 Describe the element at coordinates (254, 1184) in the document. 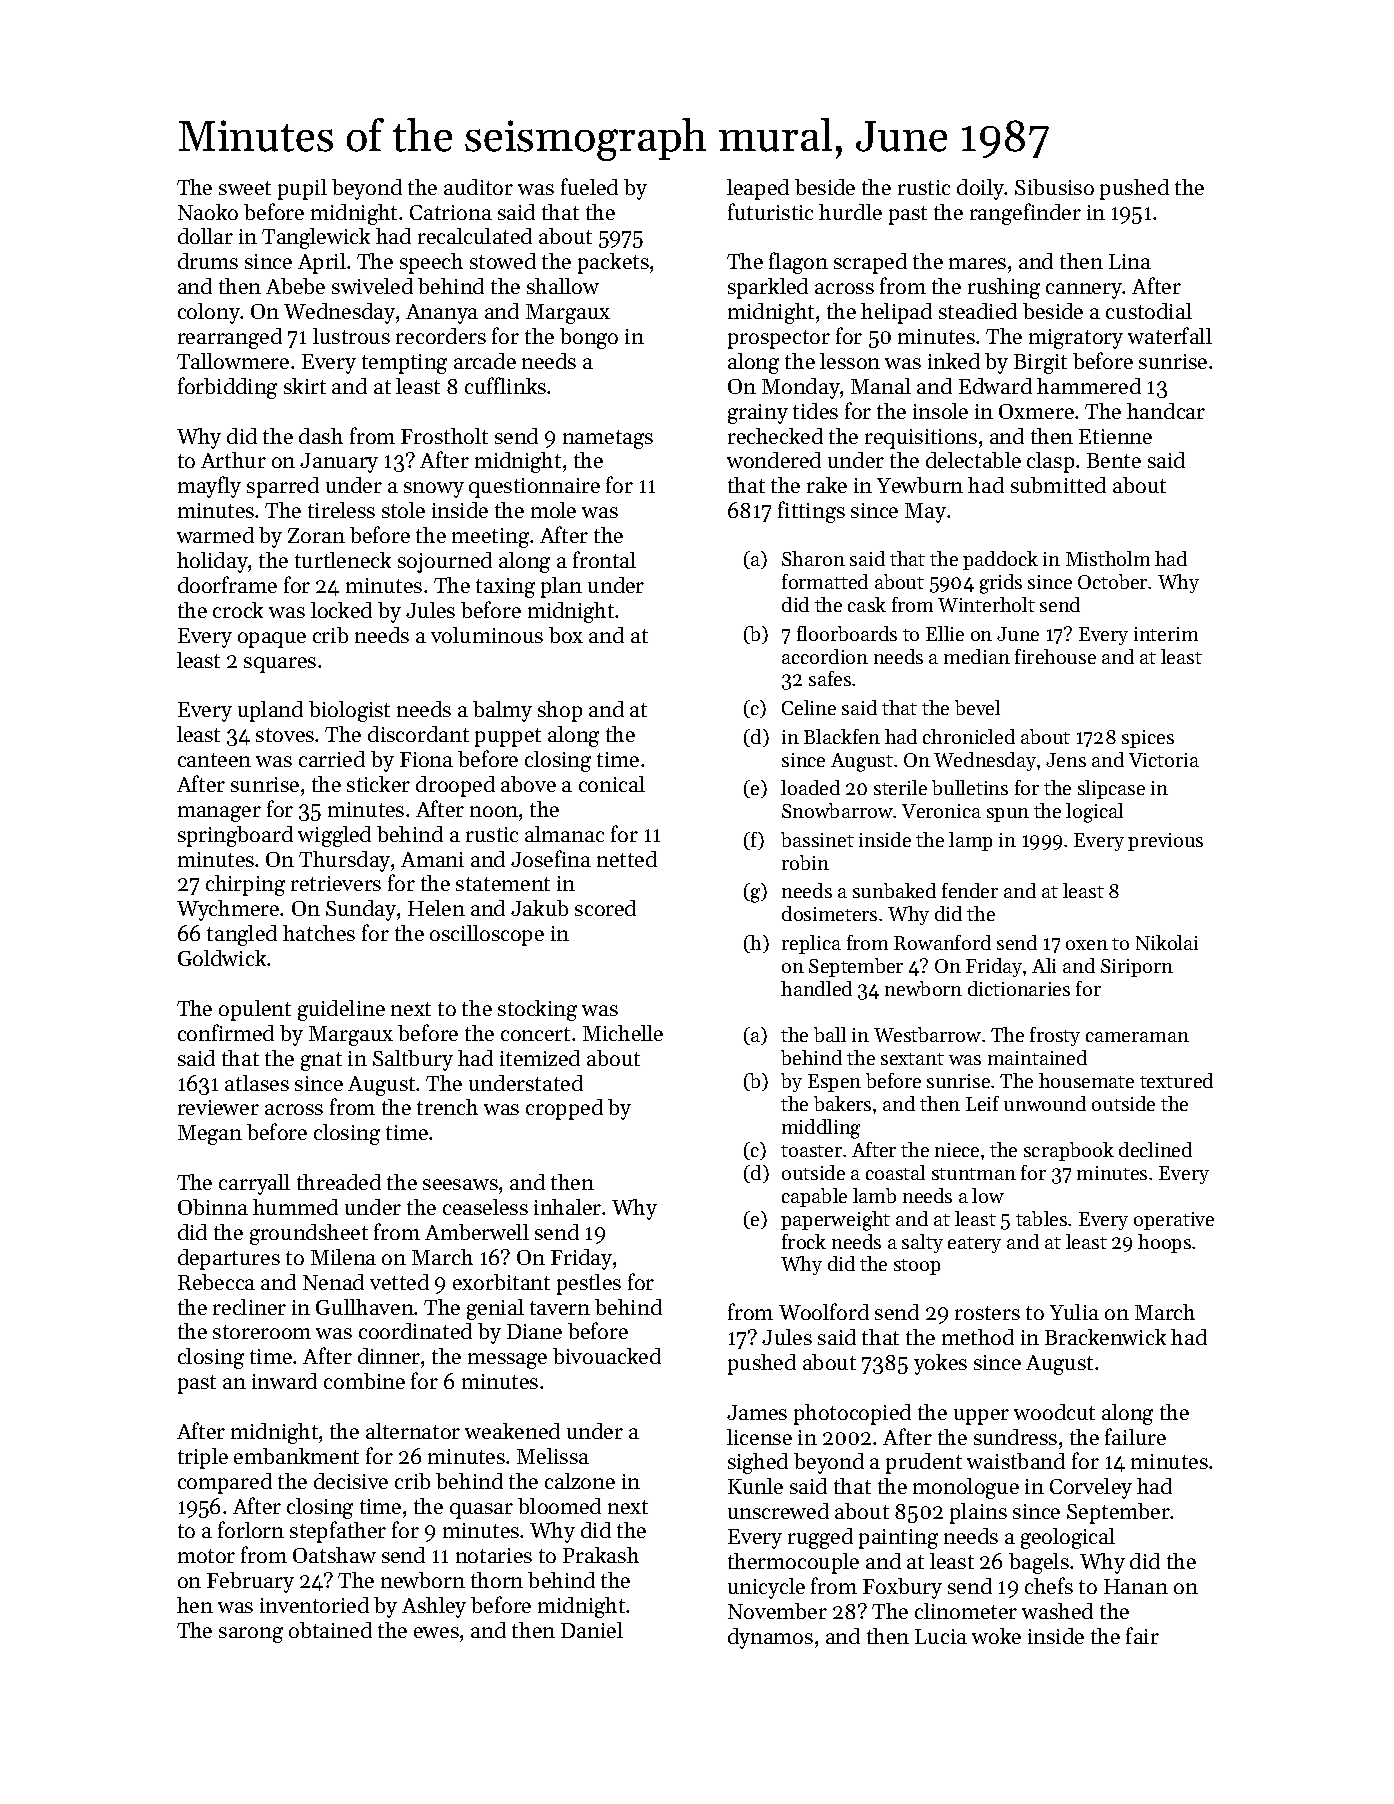

I see `carryall` at that location.
